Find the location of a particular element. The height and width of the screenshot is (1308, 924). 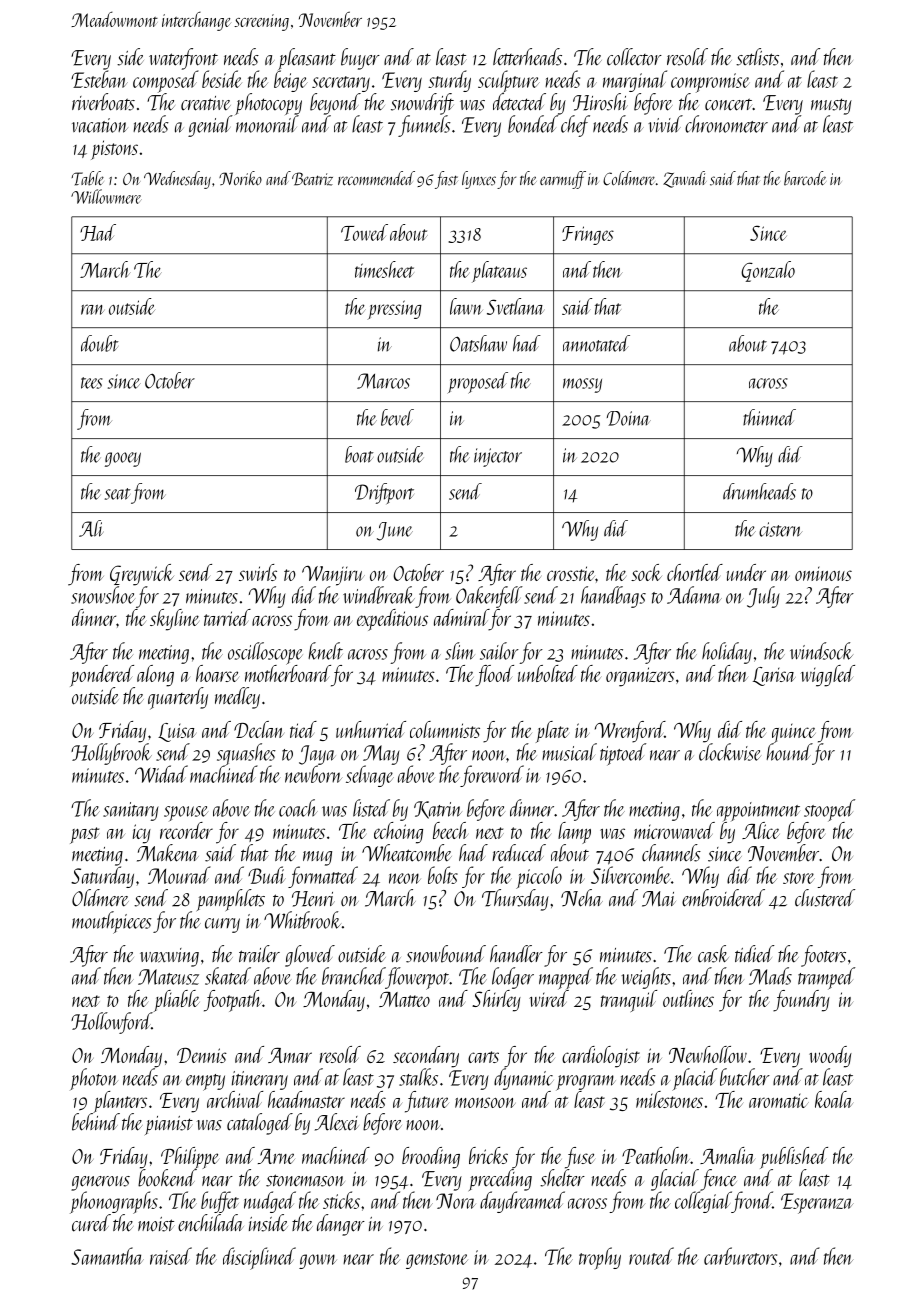

stooped is located at coordinates (829, 810).
